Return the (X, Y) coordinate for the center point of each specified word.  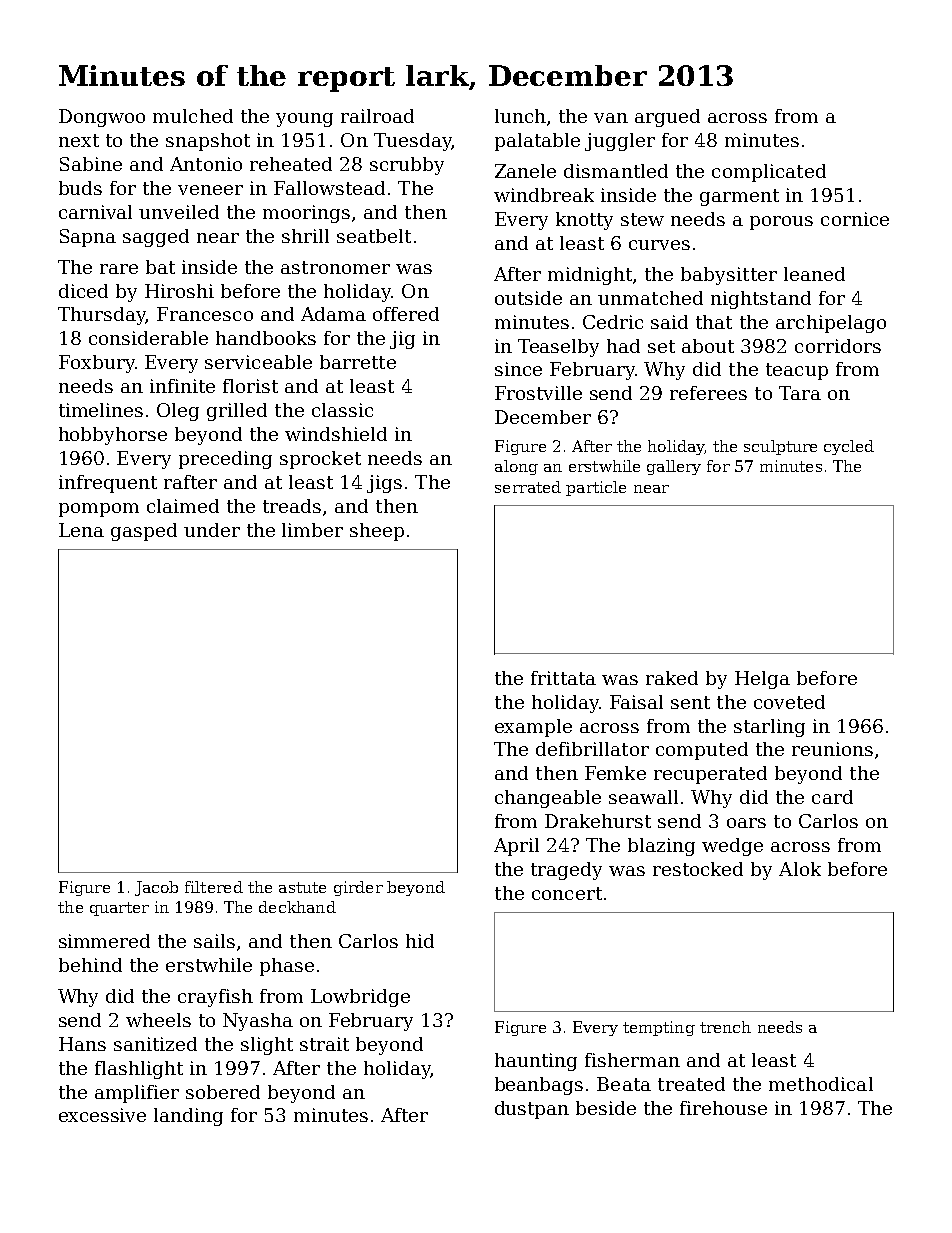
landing (188, 1117)
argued (667, 118)
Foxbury (97, 364)
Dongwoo (102, 118)
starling (769, 728)
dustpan (532, 1110)
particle (596, 488)
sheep (377, 532)
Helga (762, 680)
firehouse (723, 1108)
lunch (520, 116)
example (533, 728)
